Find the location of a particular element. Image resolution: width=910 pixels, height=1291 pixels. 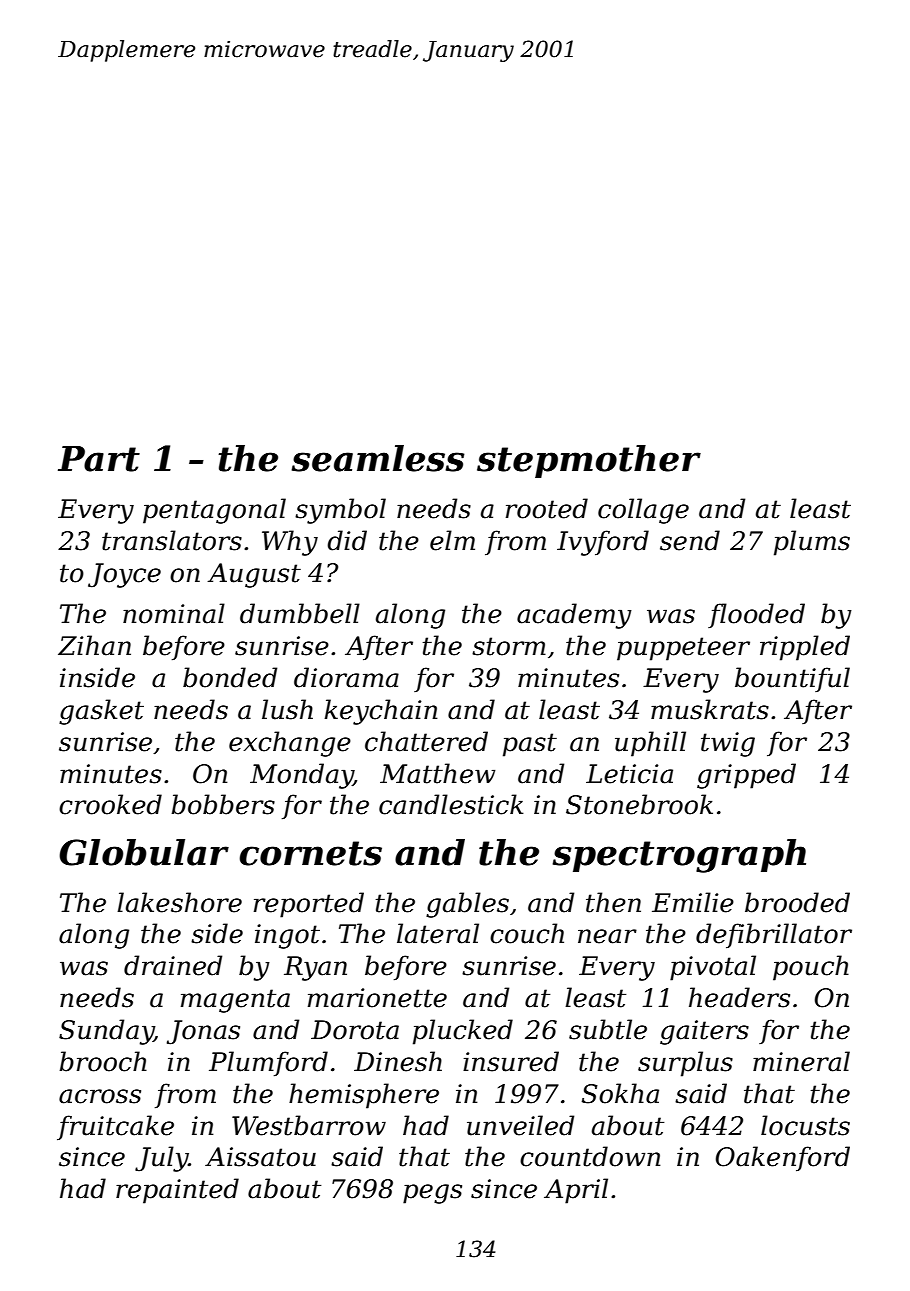

bobbers is located at coordinates (223, 804).
